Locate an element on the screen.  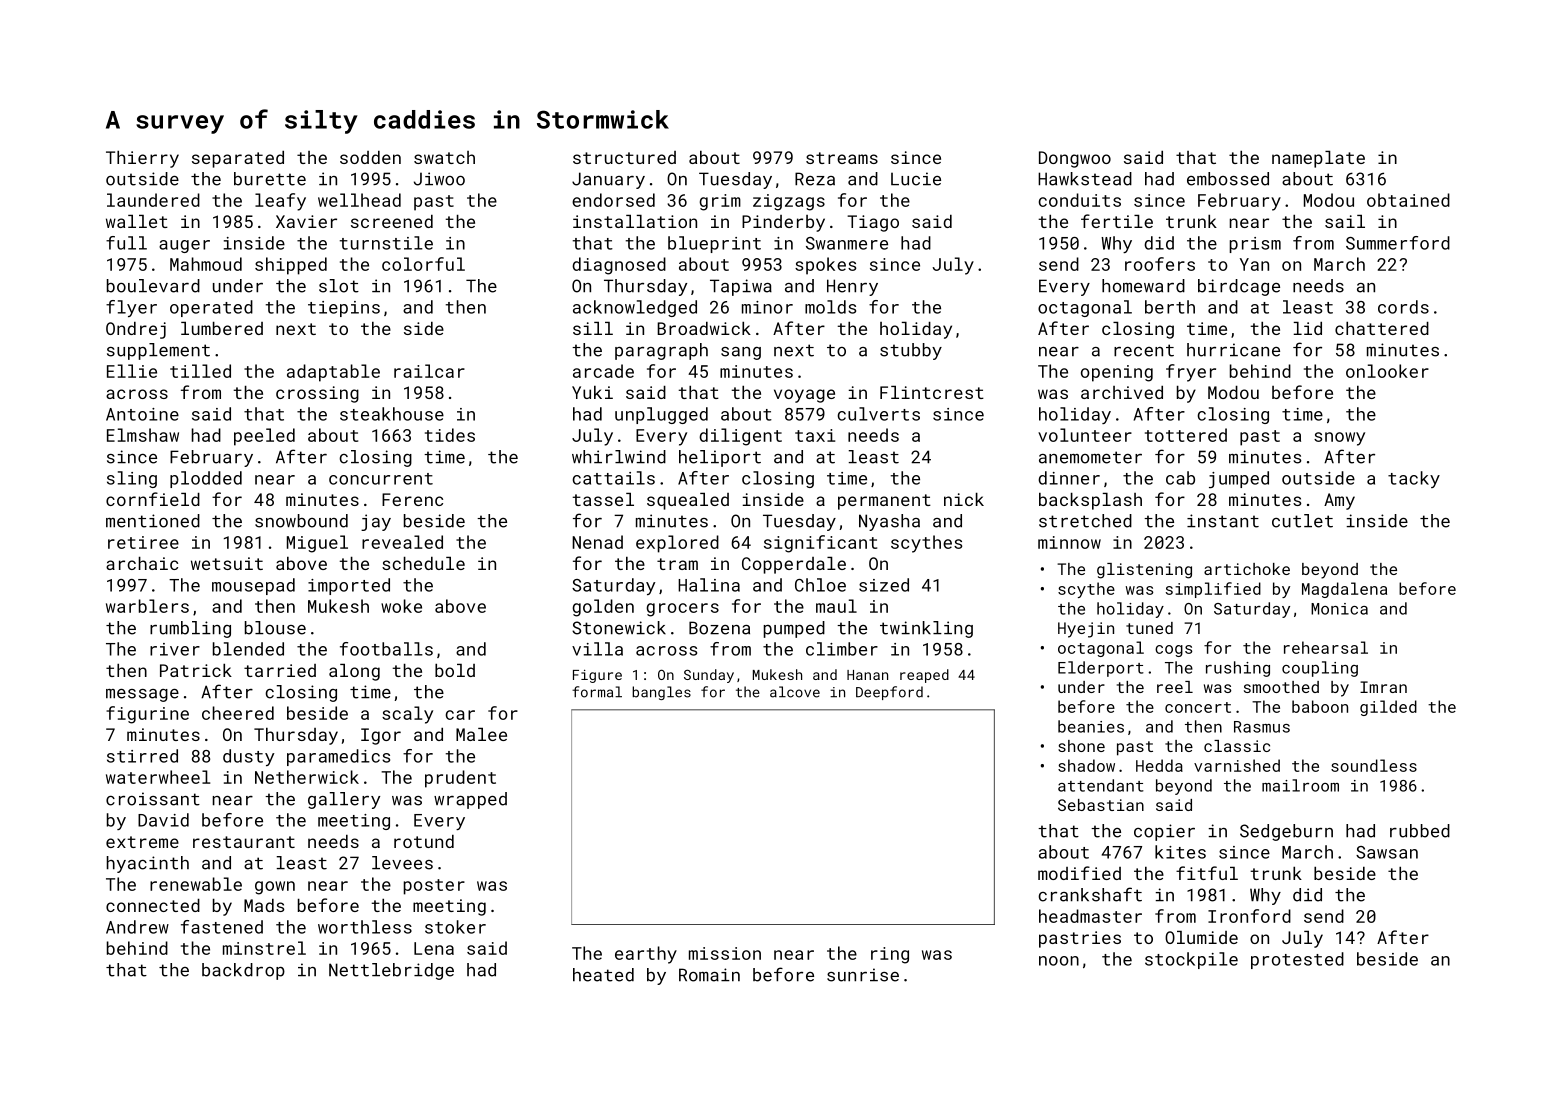
archived is located at coordinates (1122, 392).
